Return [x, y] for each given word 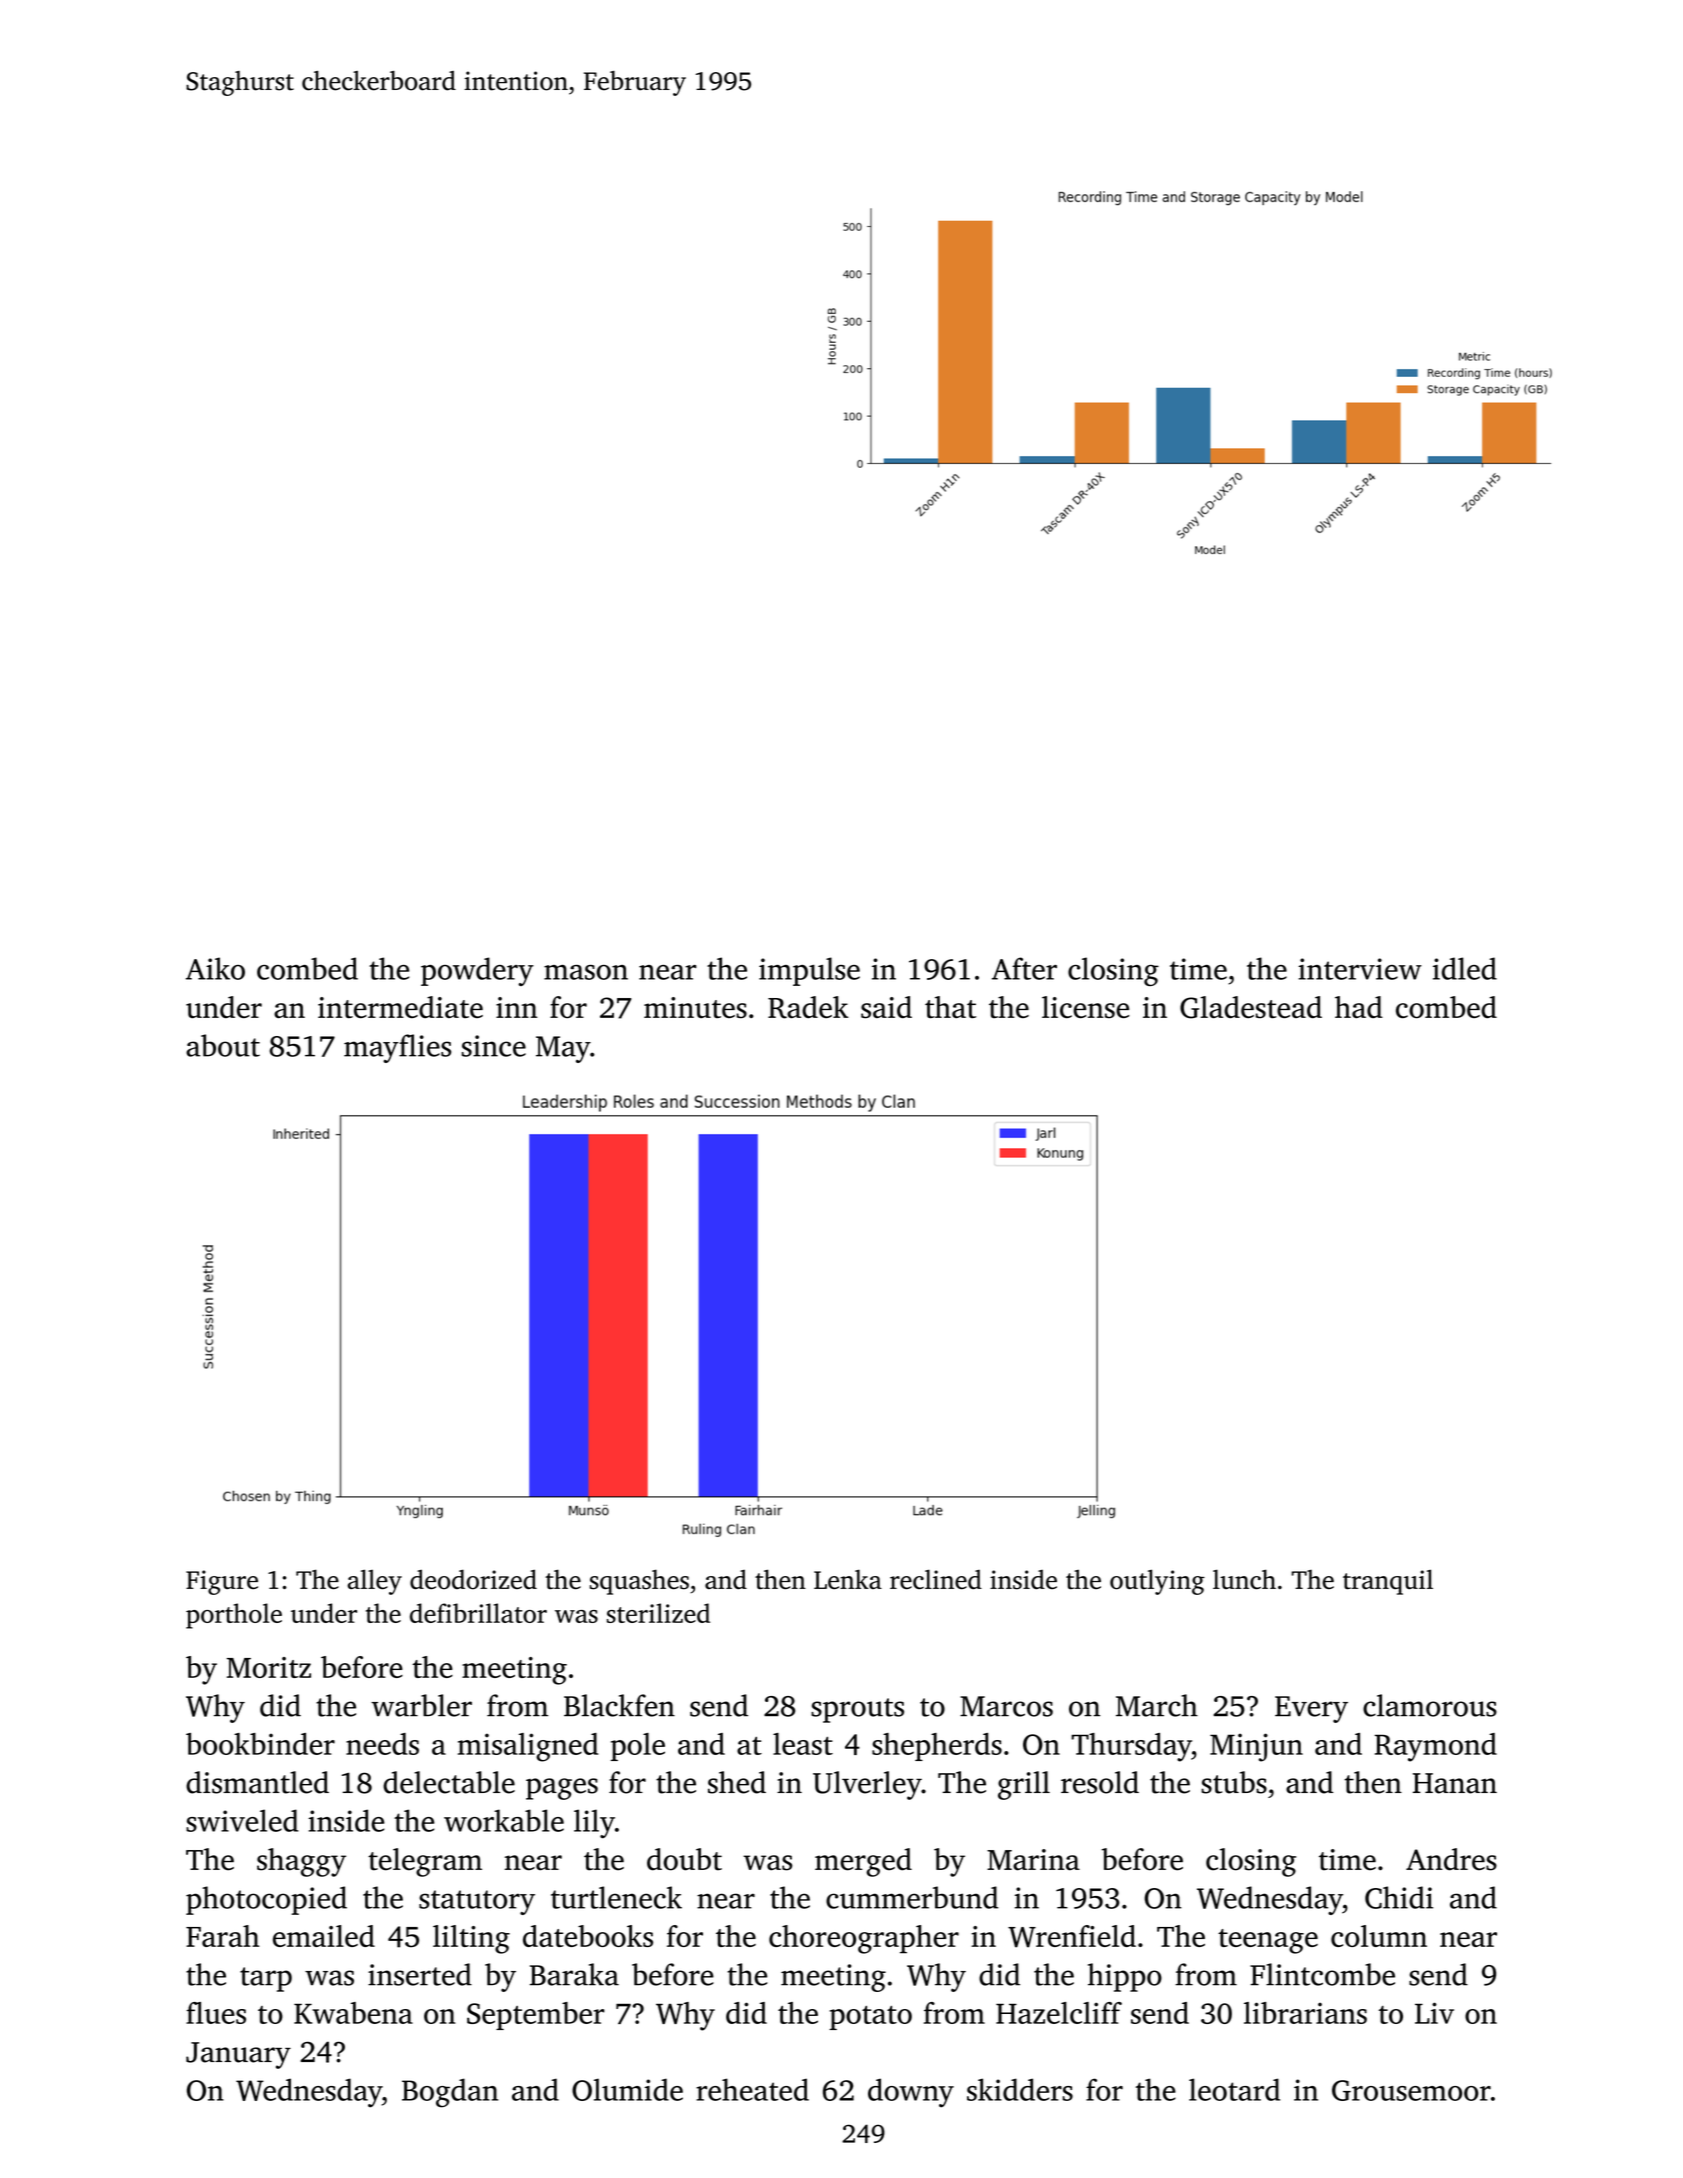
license [1085, 1007]
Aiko [215, 968]
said [886, 1007]
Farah [222, 1936]
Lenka [848, 1579]
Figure [222, 1582]
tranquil [1388, 1582]
